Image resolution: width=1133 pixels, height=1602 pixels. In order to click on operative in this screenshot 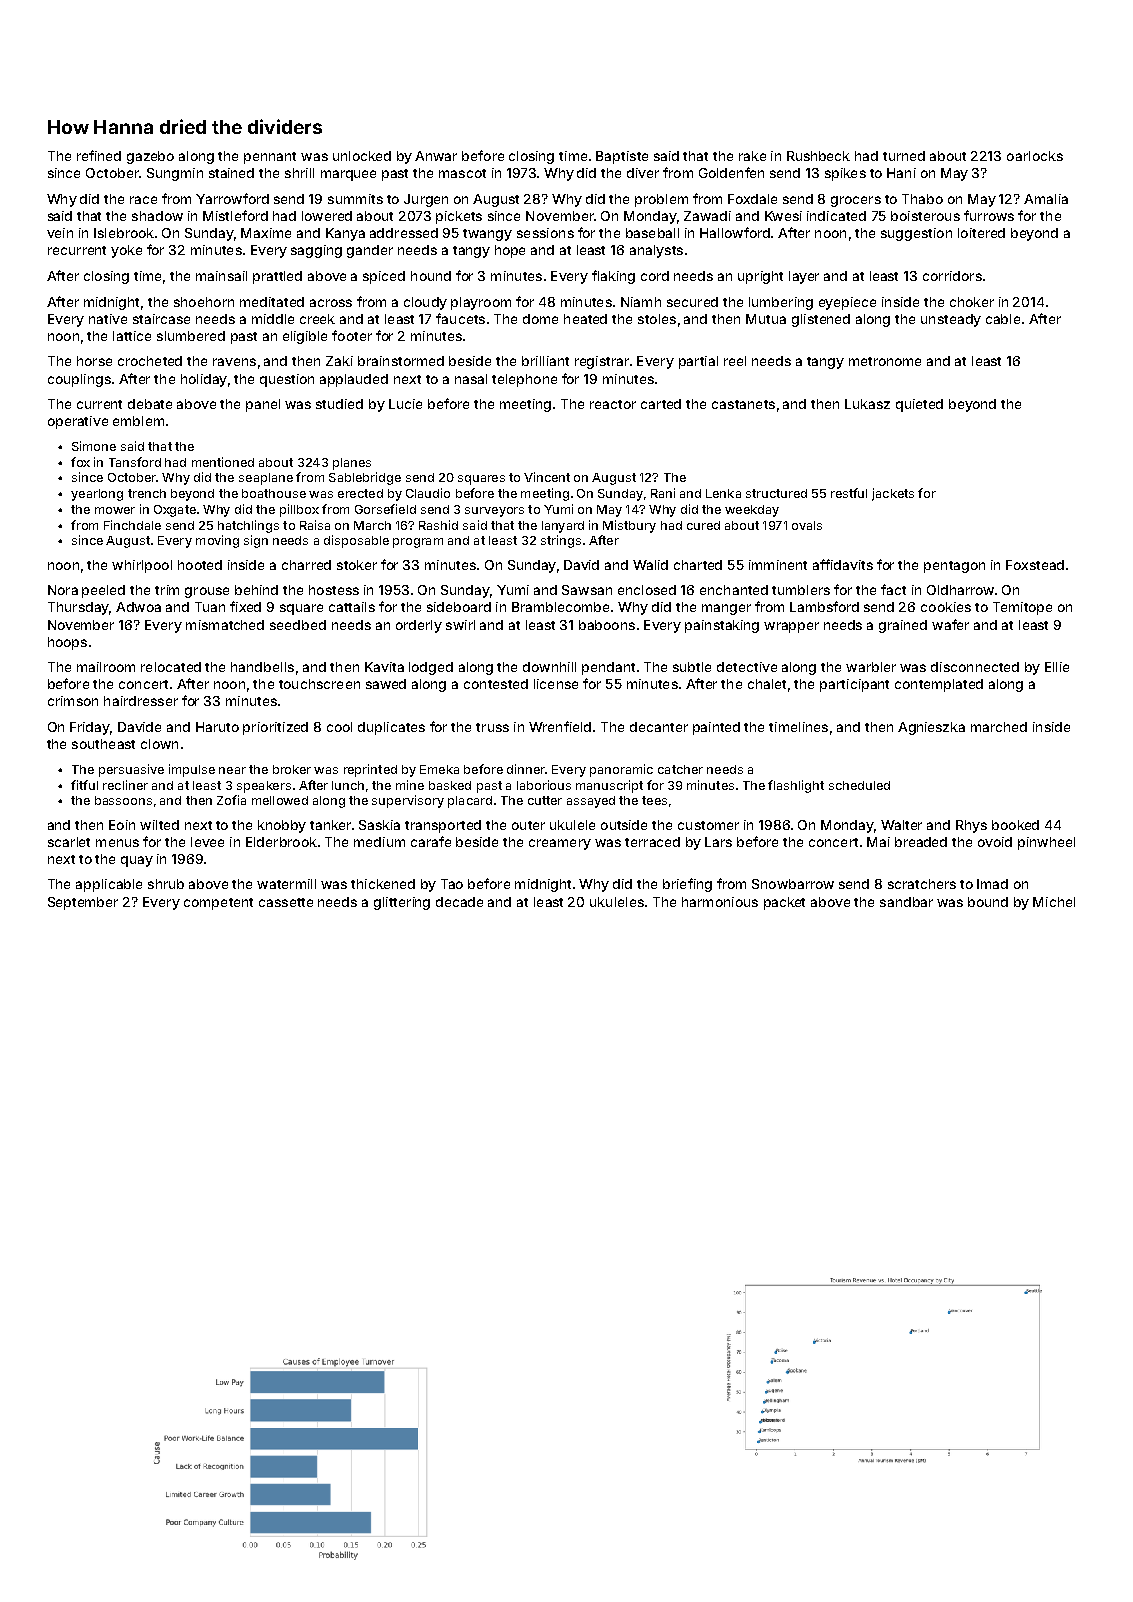, I will do `click(78, 422)`.
